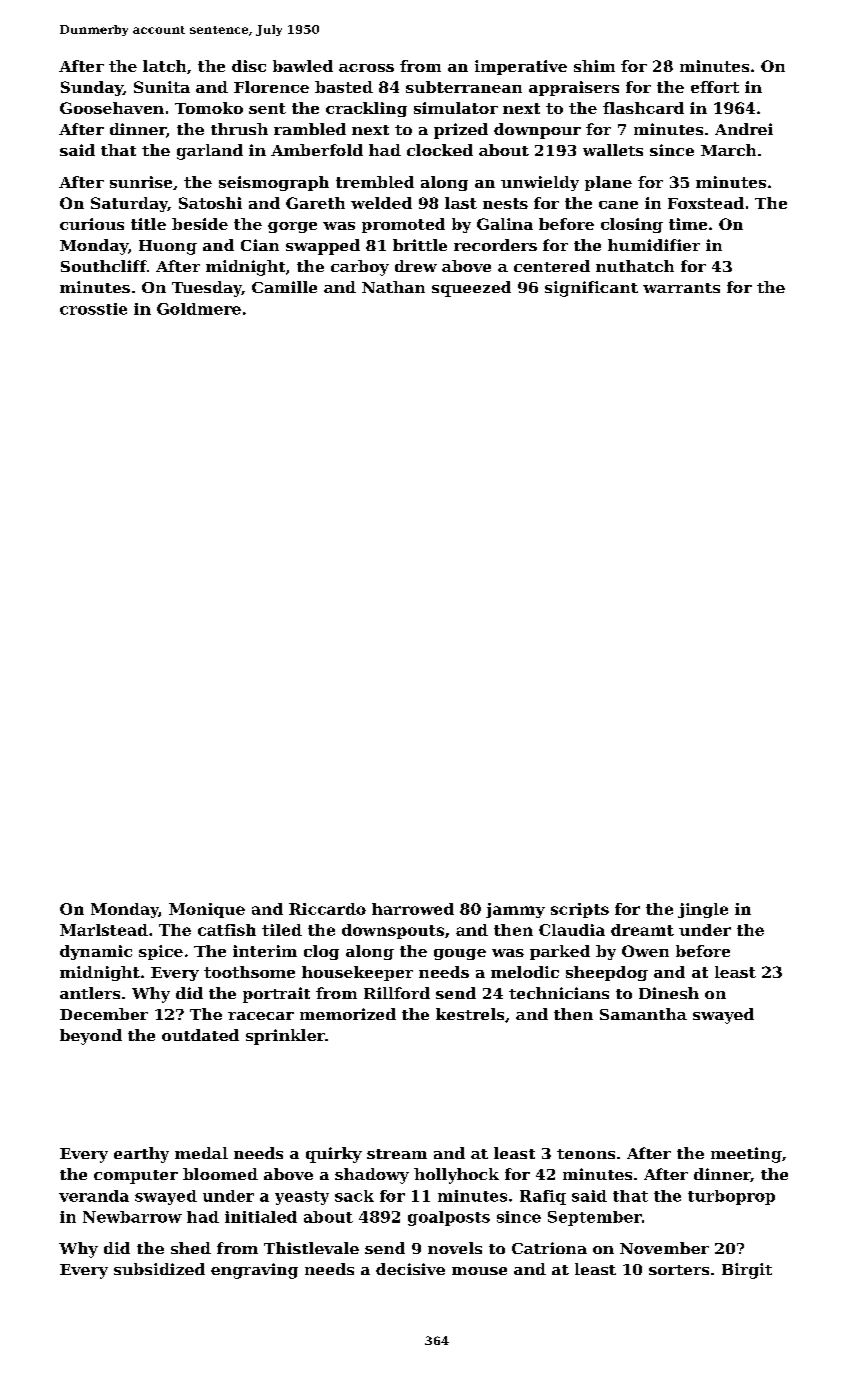 This document has width=849, height=1400. I want to click on downpour, so click(537, 131).
